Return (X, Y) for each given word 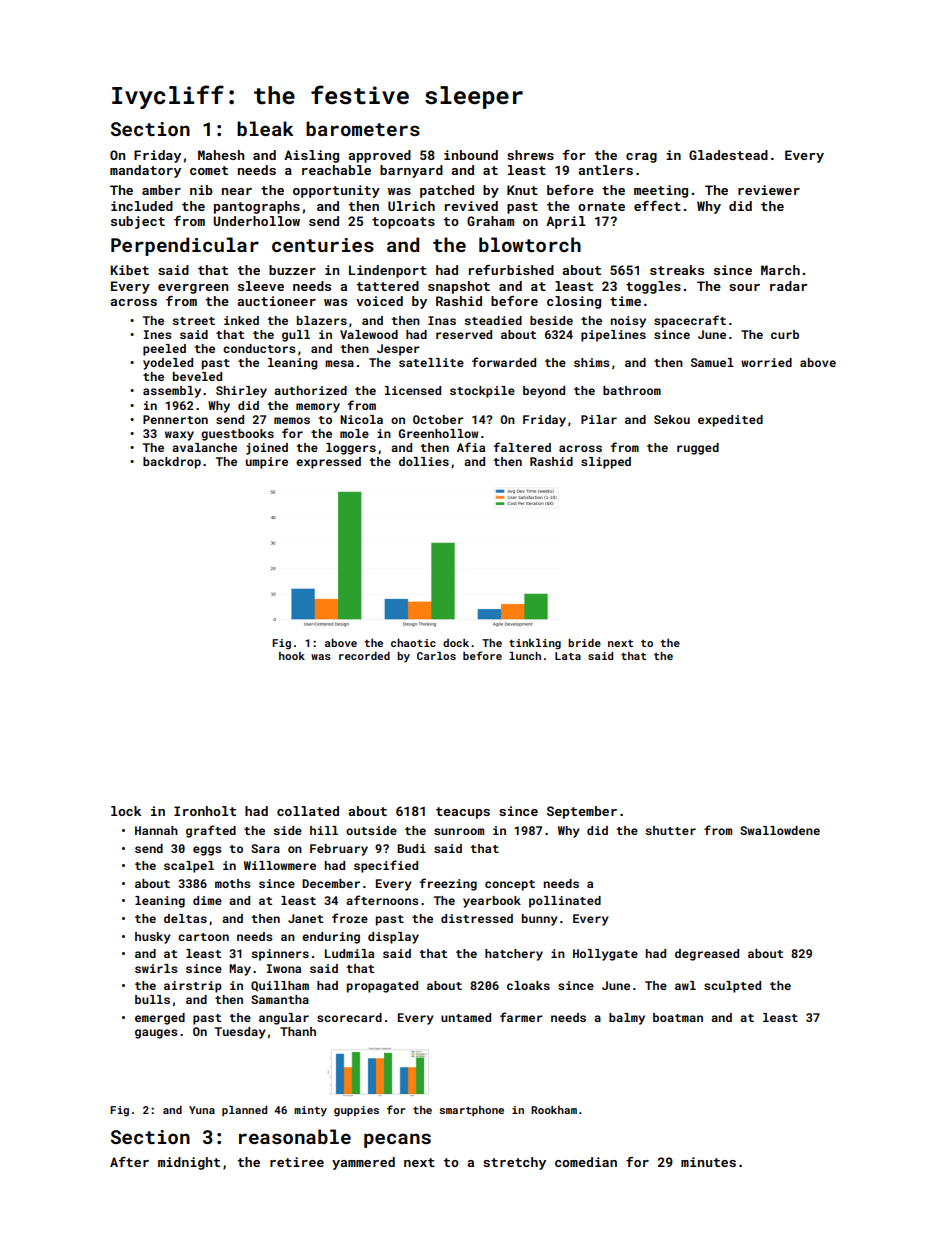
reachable (336, 170)
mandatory (145, 171)
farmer (521, 1017)
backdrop (172, 463)
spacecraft (690, 321)
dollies (424, 461)
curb (785, 334)
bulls (152, 999)
